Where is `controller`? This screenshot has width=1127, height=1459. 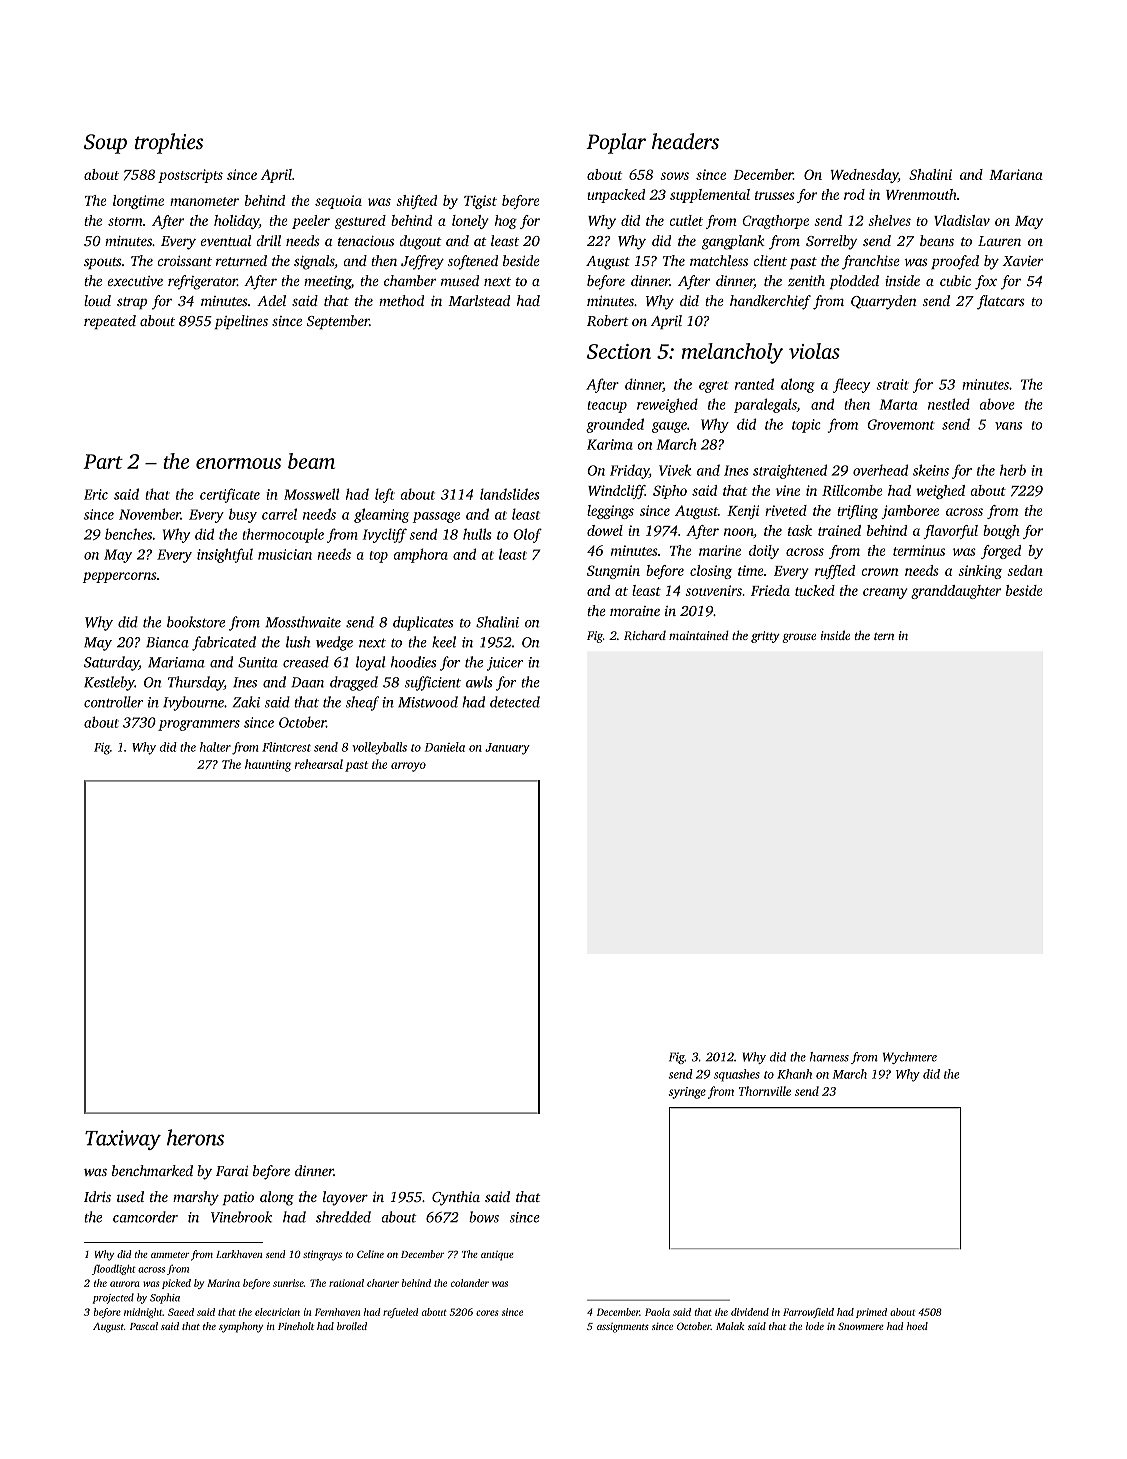
controller is located at coordinates (113, 702).
